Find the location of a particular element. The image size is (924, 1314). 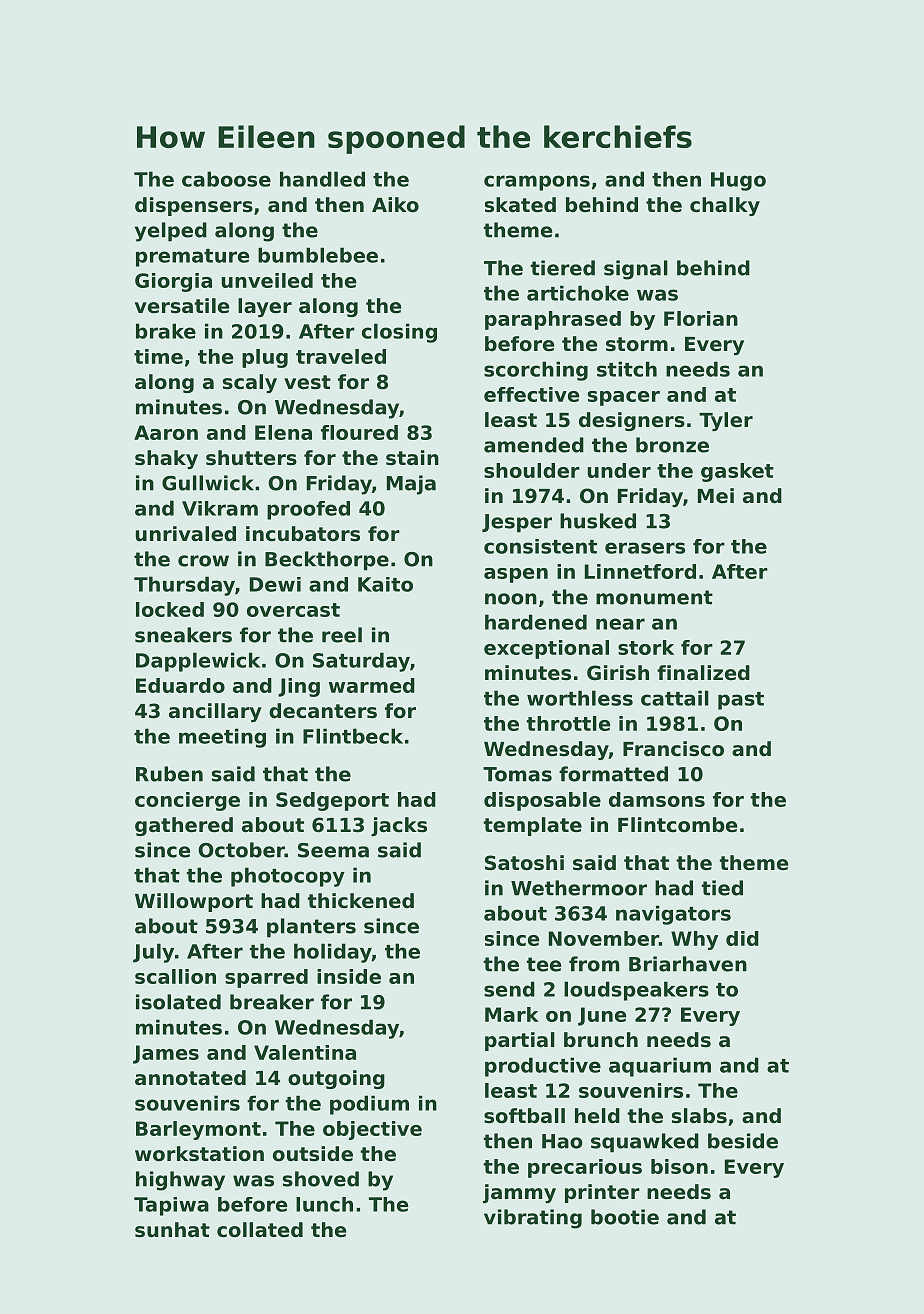

productive is located at coordinates (543, 1067).
